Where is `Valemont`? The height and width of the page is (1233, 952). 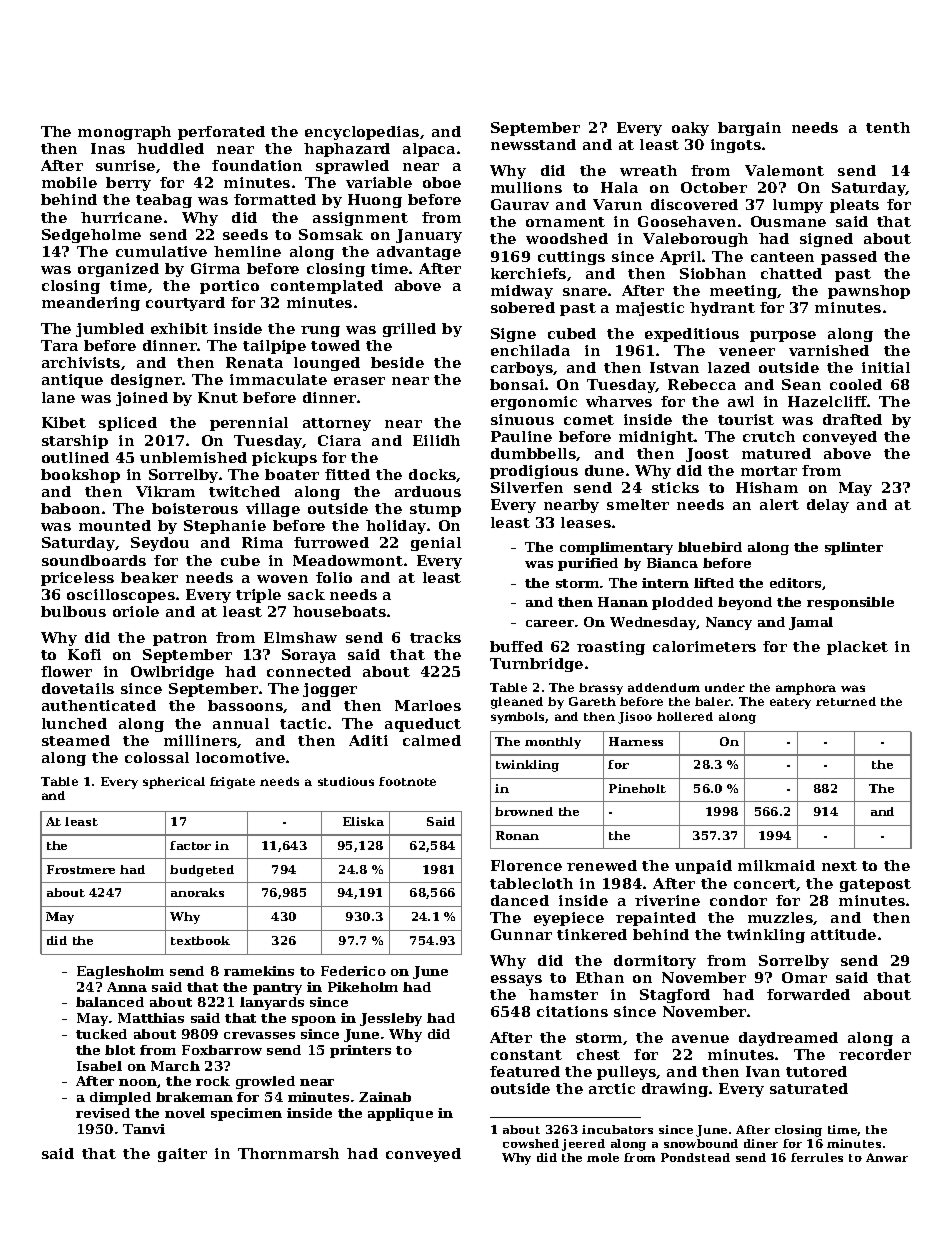
Valemont is located at coordinates (784, 170).
